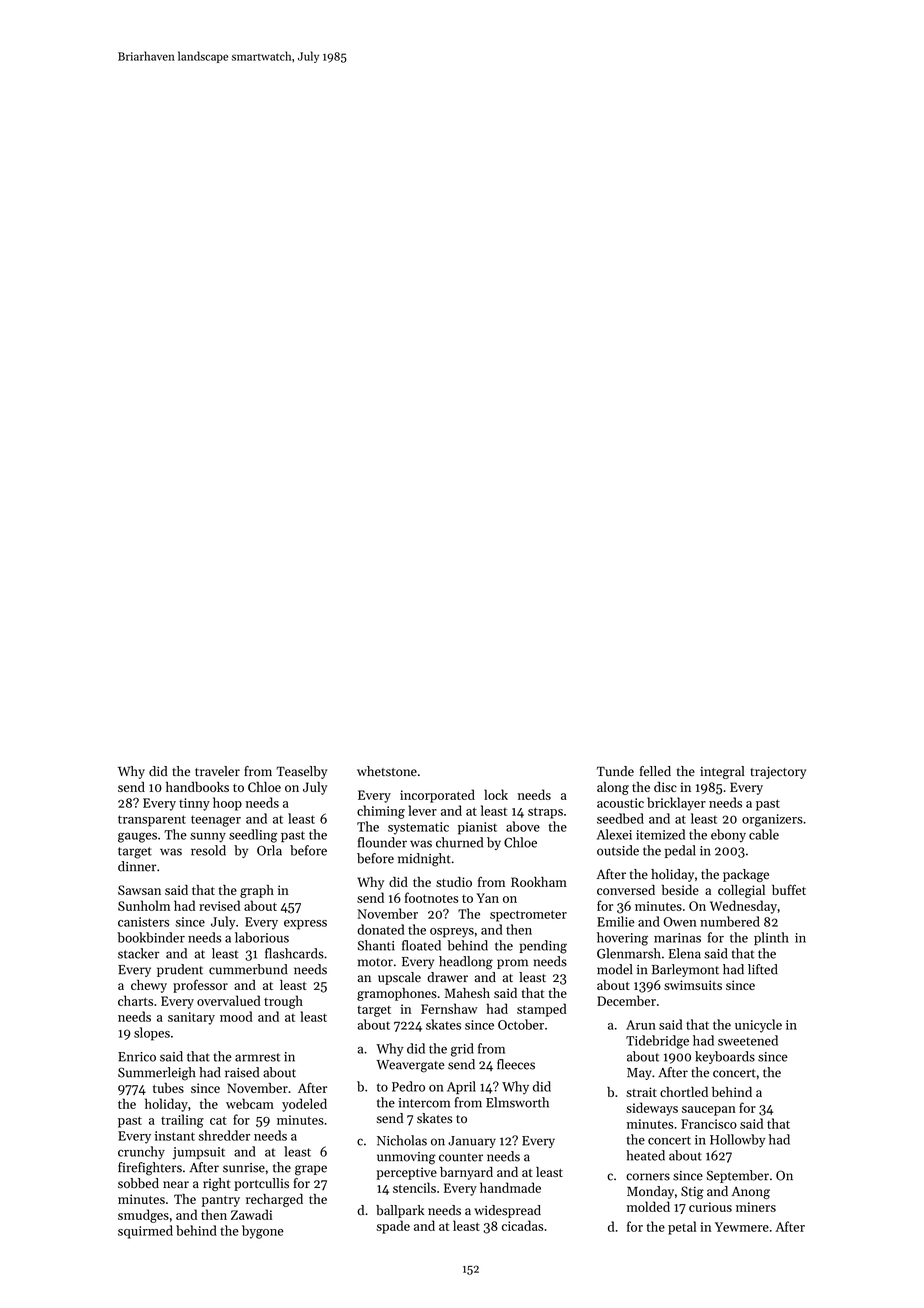 The image size is (924, 1308). I want to click on graph, so click(257, 891).
